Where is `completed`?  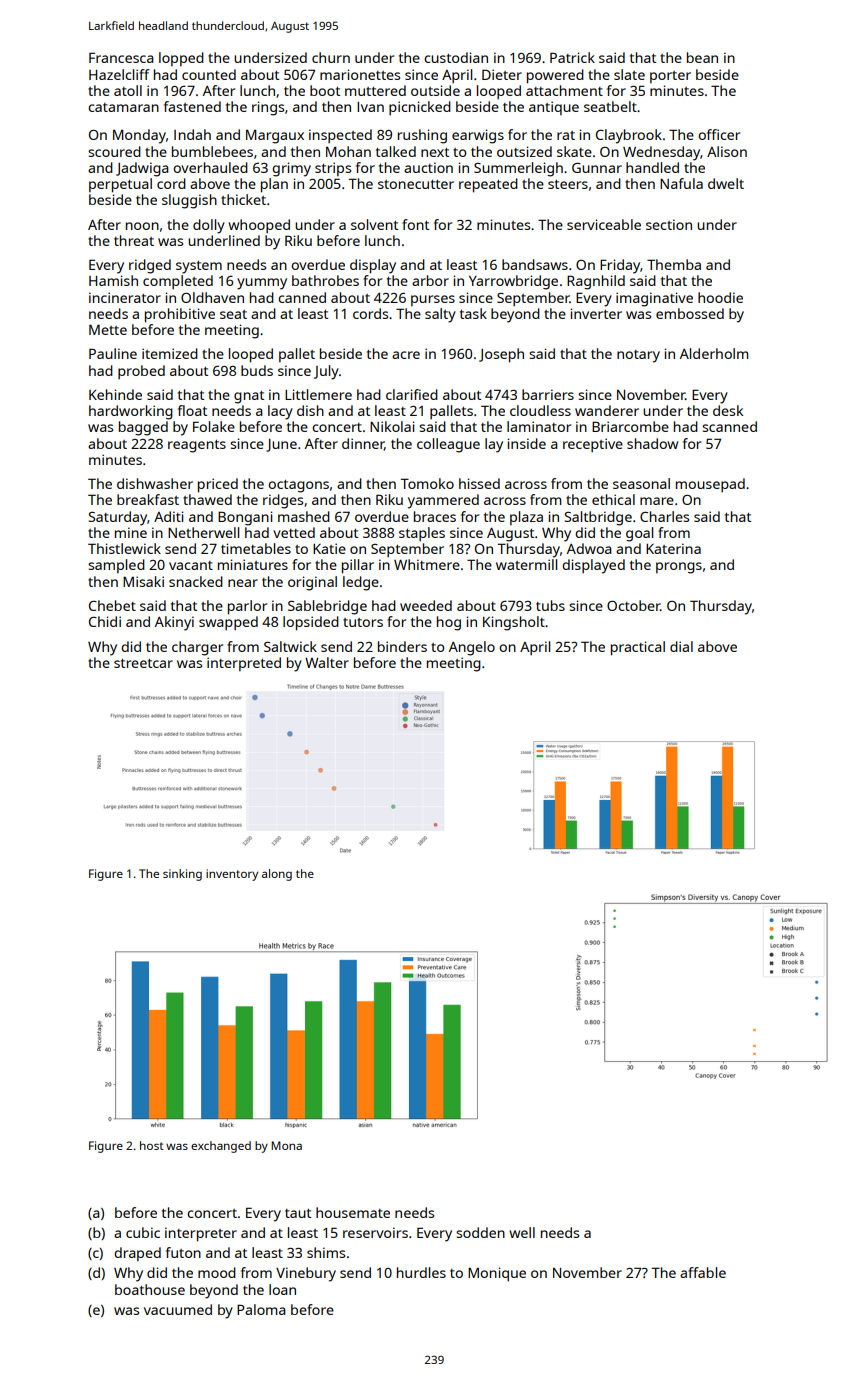
completed is located at coordinates (178, 282).
